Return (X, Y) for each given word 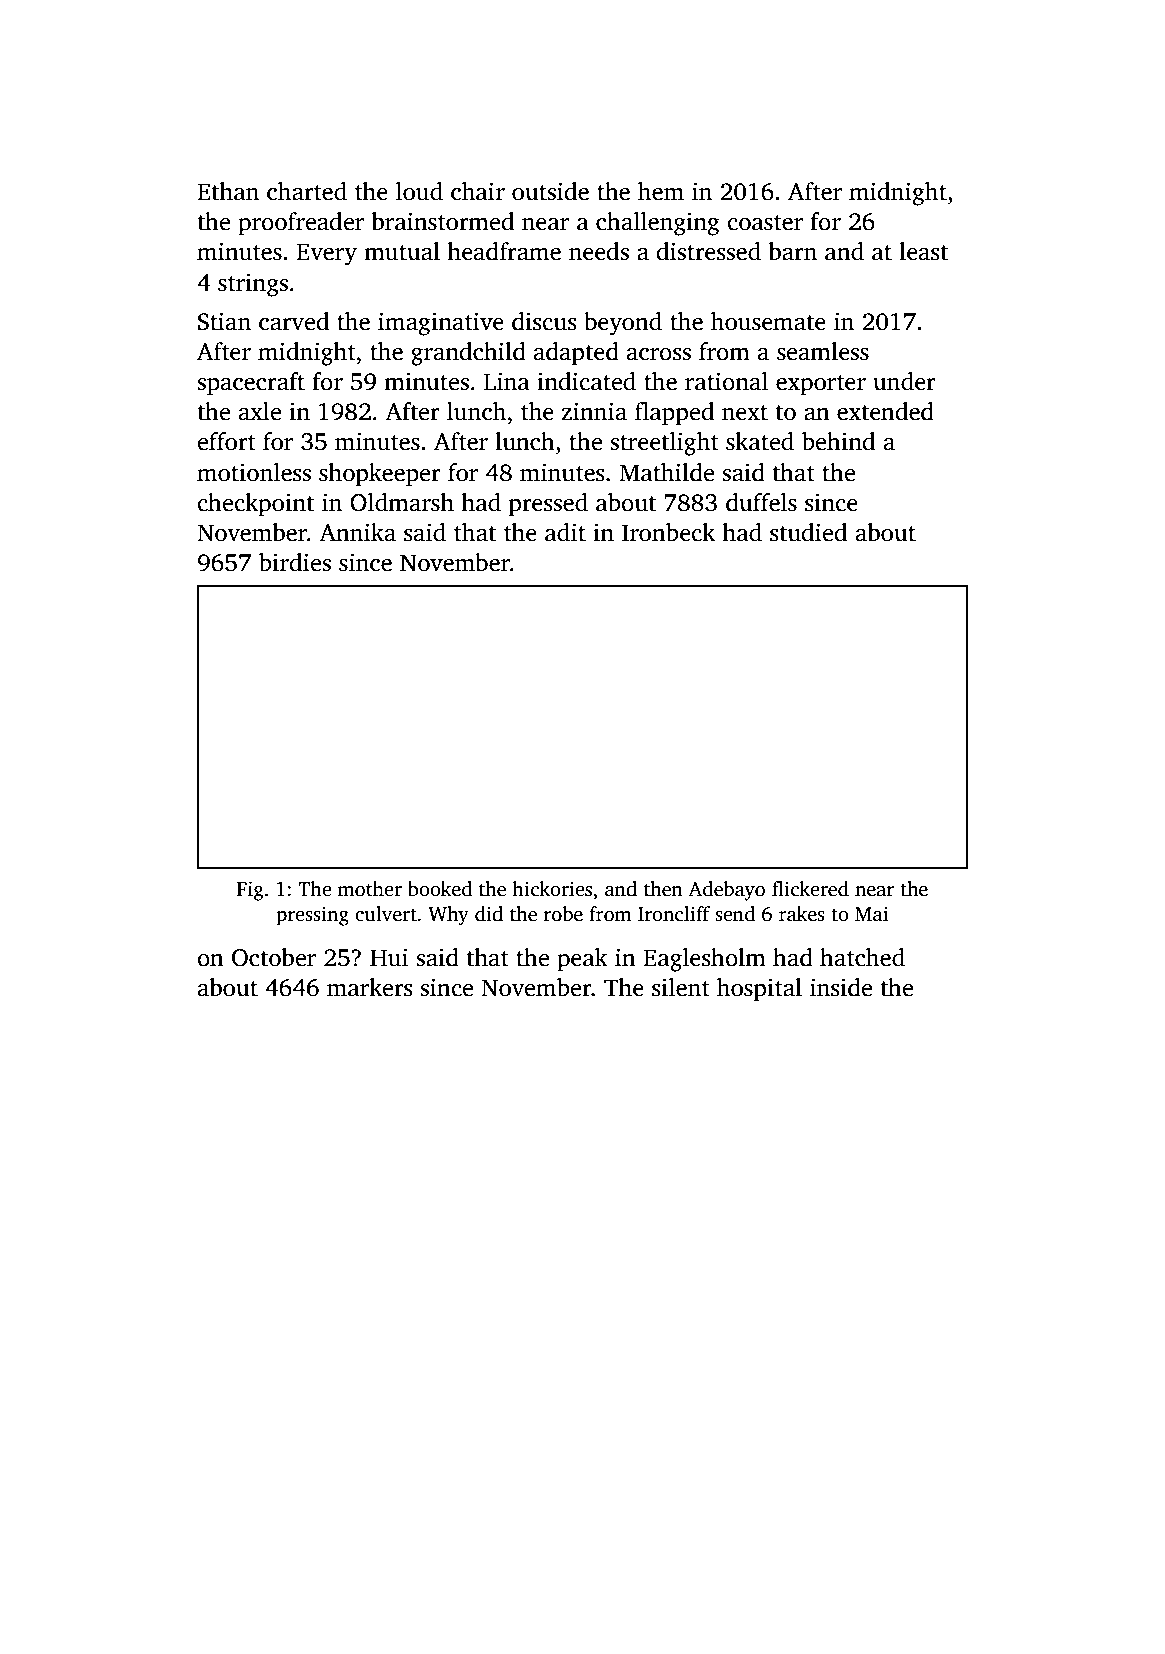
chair (478, 191)
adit (565, 532)
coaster (765, 223)
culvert (386, 914)
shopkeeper (380, 475)
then (663, 889)
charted (307, 191)
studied (808, 532)
